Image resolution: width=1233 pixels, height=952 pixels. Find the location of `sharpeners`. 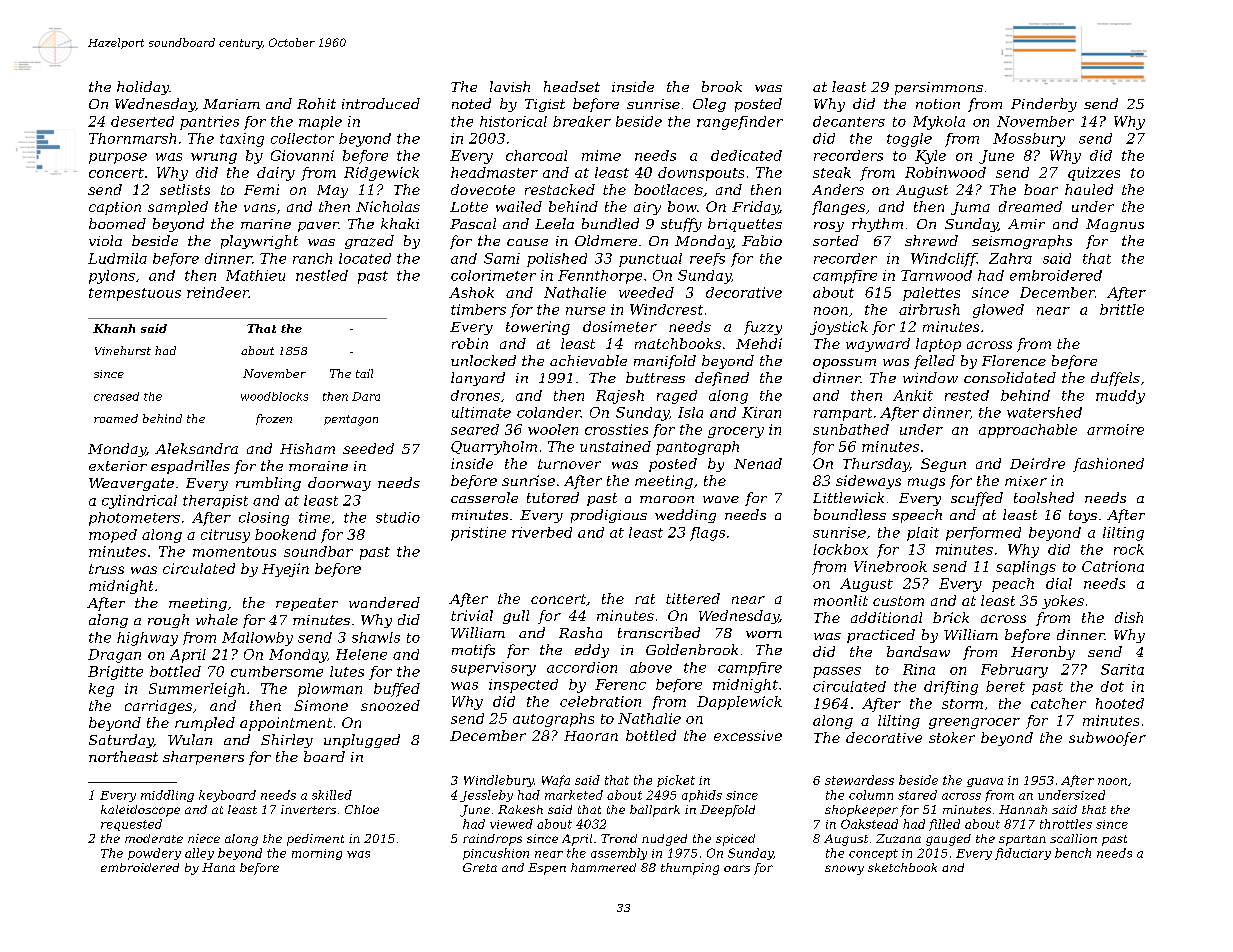

sharpeners is located at coordinates (203, 758).
